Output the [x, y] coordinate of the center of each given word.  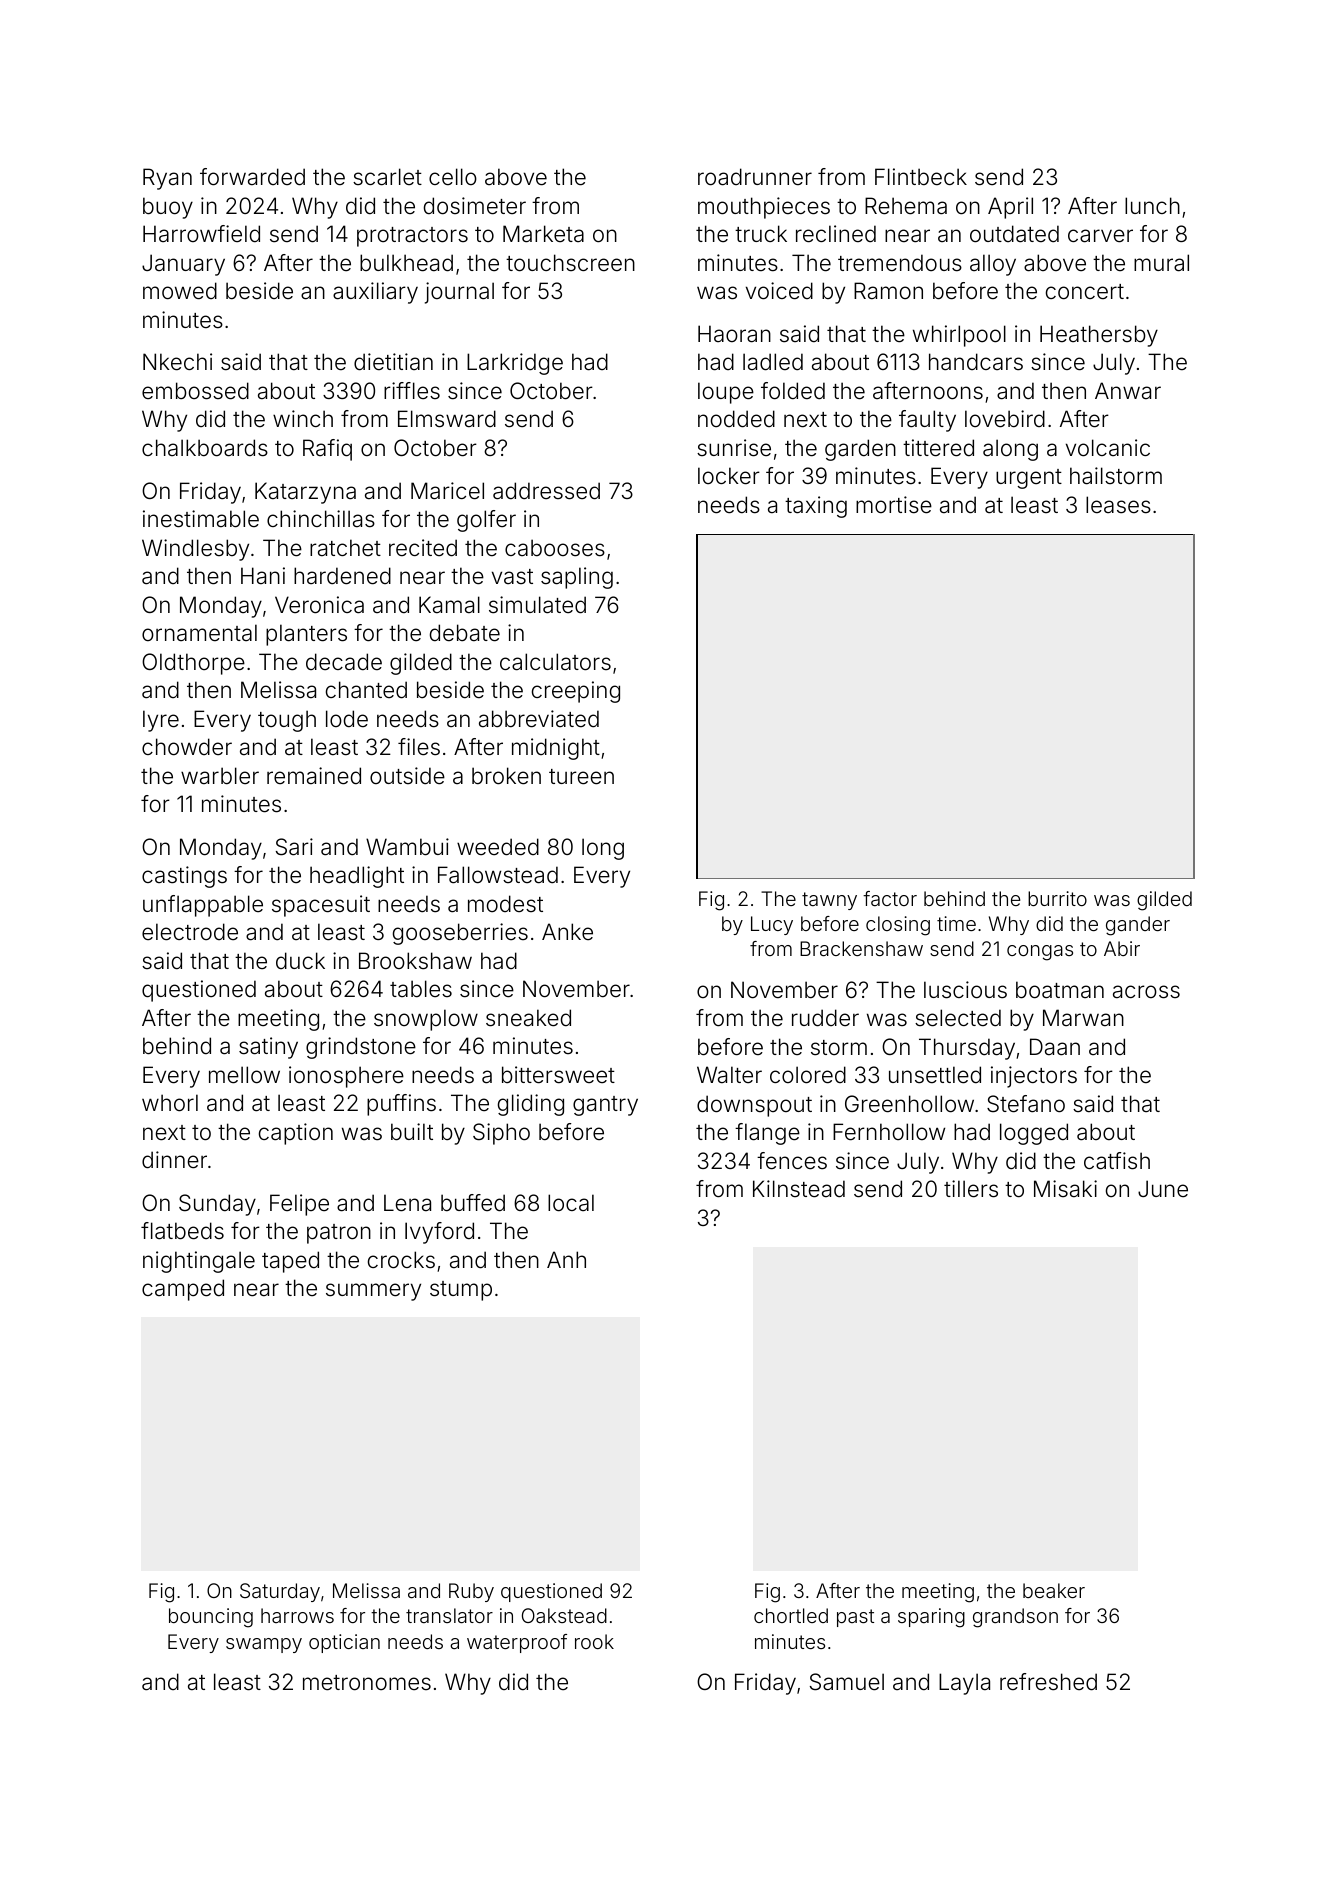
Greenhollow [909, 1104]
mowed [180, 291]
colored [808, 1075]
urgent [1029, 479]
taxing [816, 507]
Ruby [471, 1592]
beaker [1054, 1590]
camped [183, 1290]
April [1010, 208]
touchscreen [570, 263]
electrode [190, 932]
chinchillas [321, 519]
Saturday [280, 1592]
